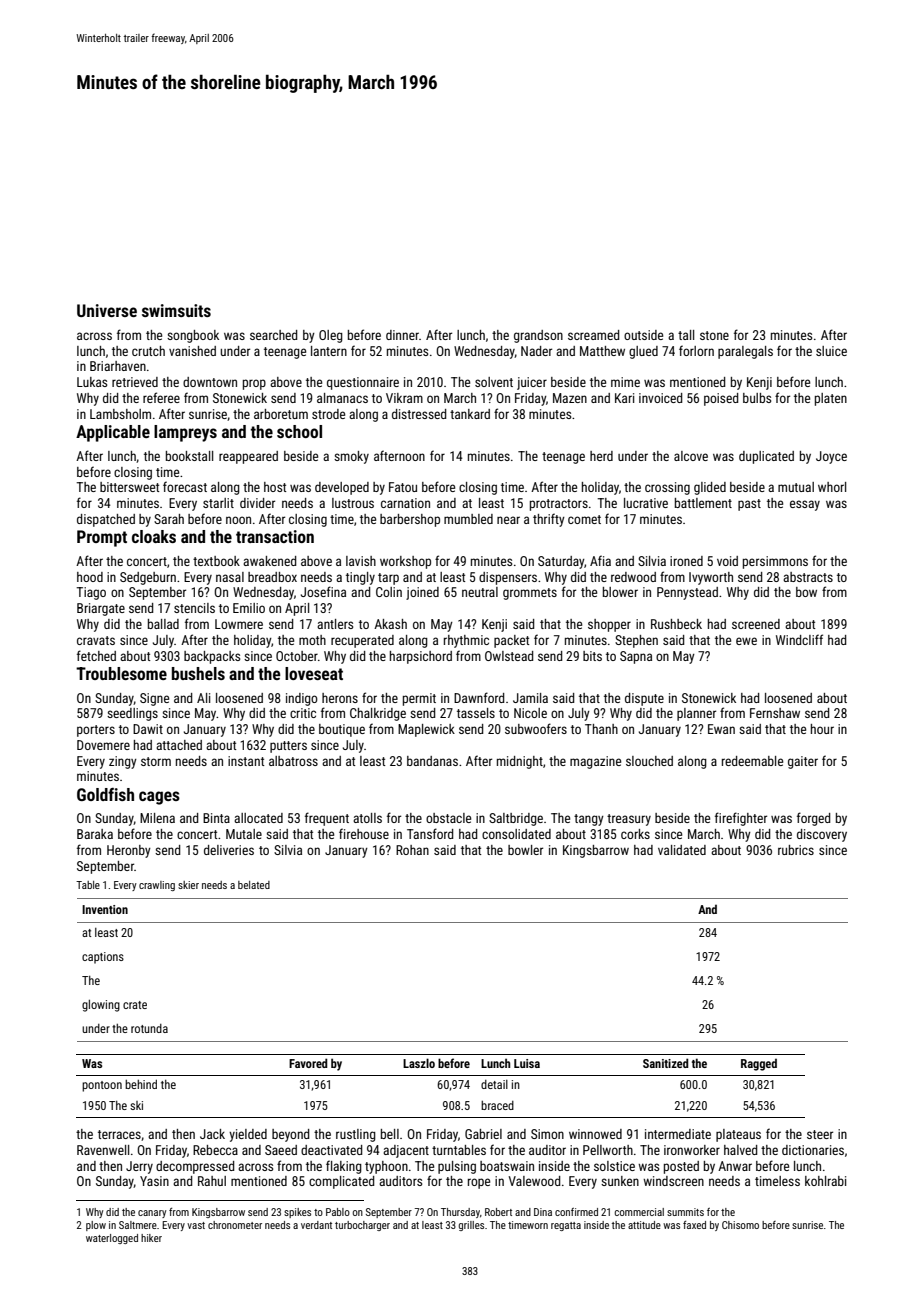 The height and width of the page is (1308, 924). I want to click on Ragged, so click(759, 1064).
